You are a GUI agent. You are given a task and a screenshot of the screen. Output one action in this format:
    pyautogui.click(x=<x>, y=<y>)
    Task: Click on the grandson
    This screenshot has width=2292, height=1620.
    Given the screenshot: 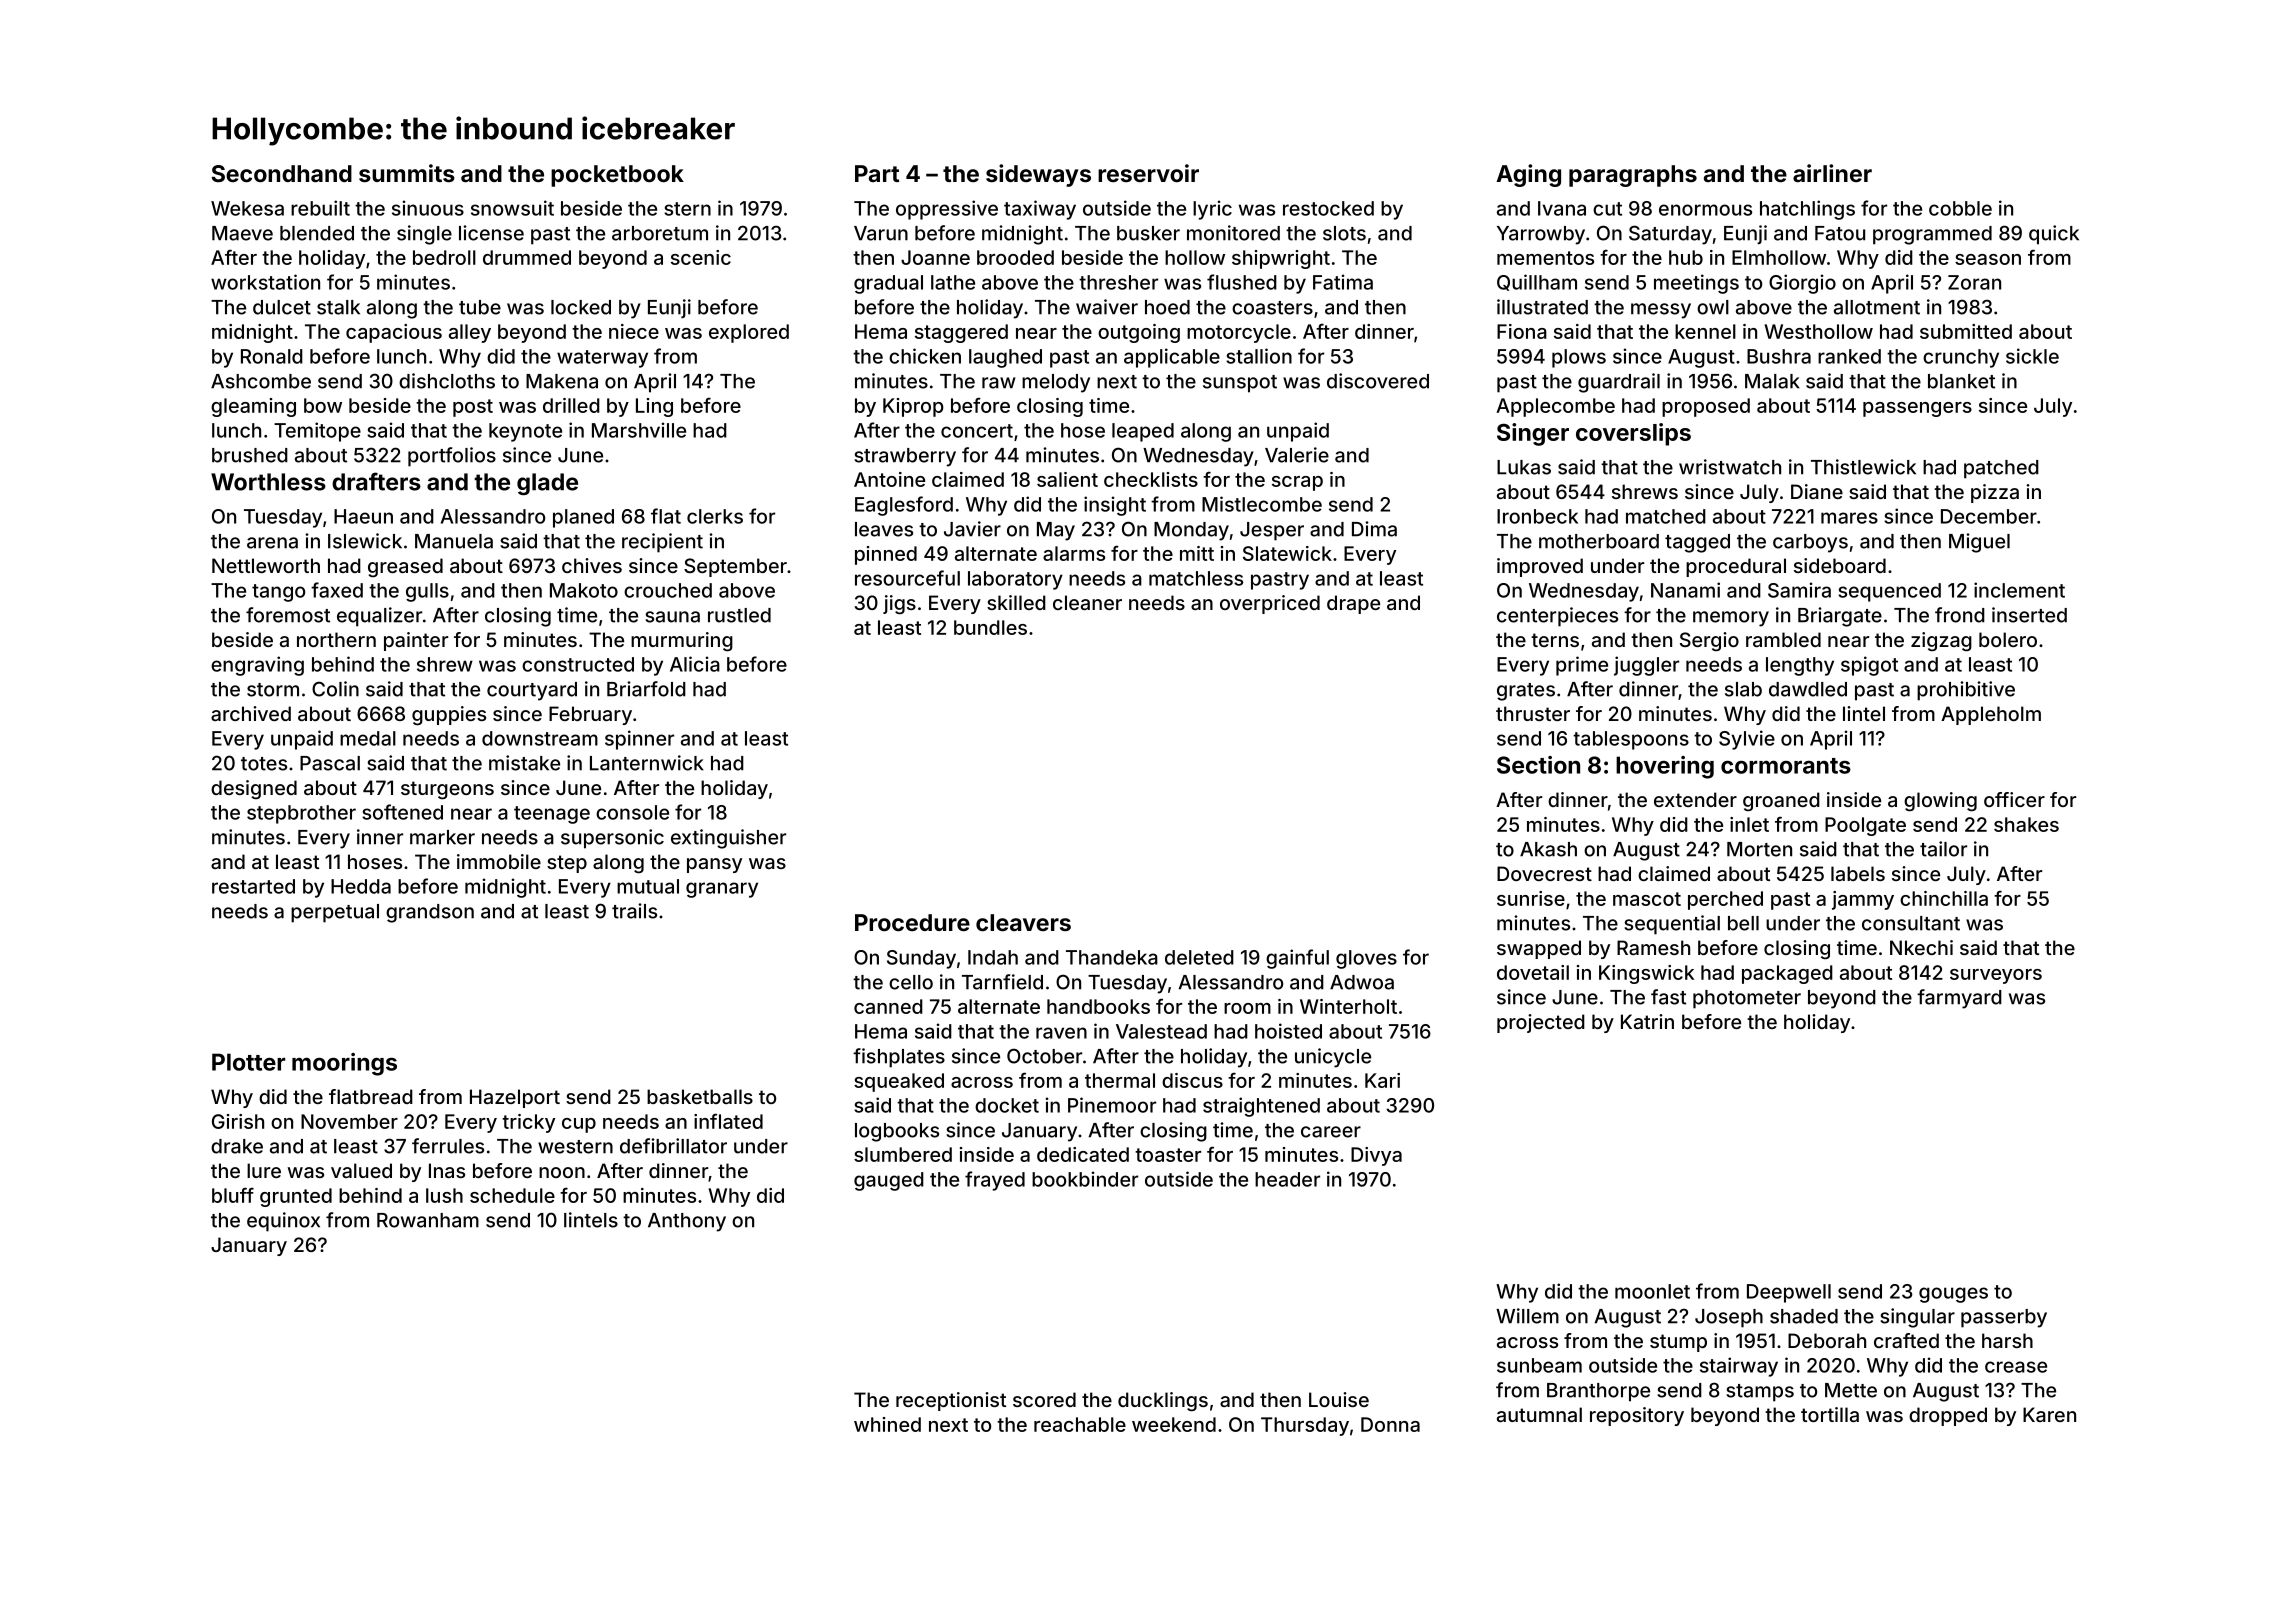 What is the action you would take?
    pyautogui.click(x=430, y=913)
